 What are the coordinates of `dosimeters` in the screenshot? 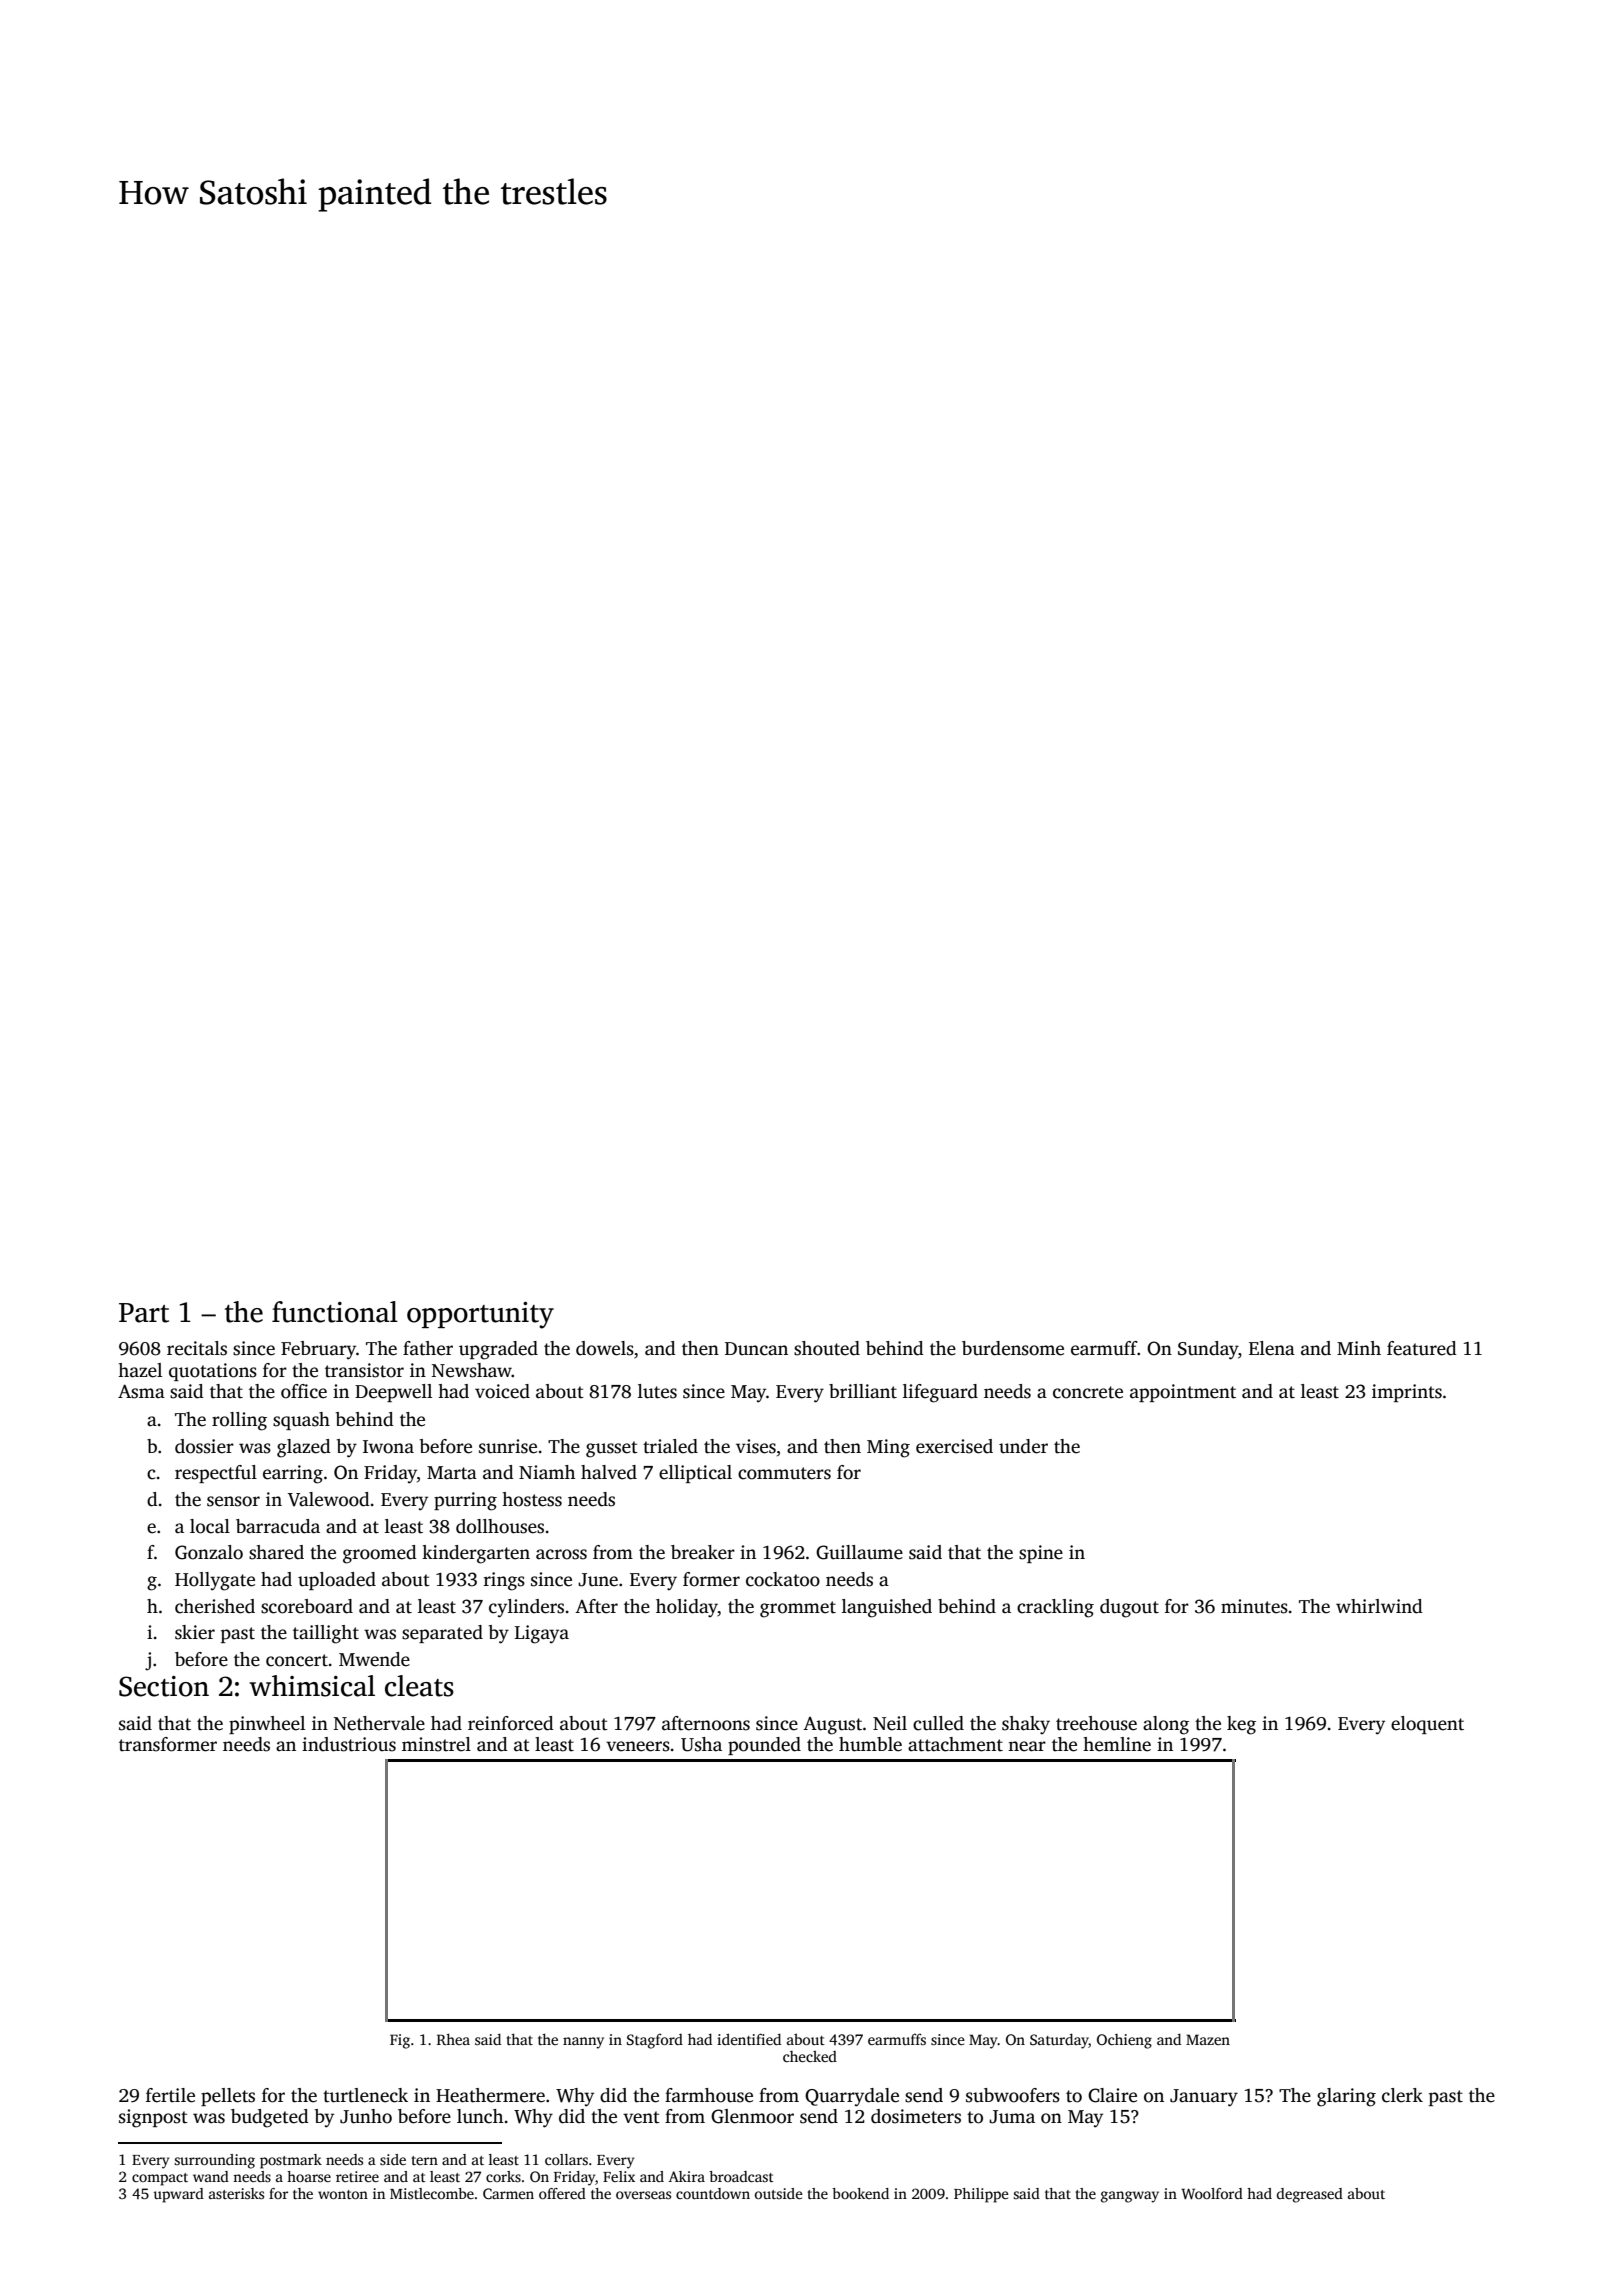 It's located at (916, 2116).
